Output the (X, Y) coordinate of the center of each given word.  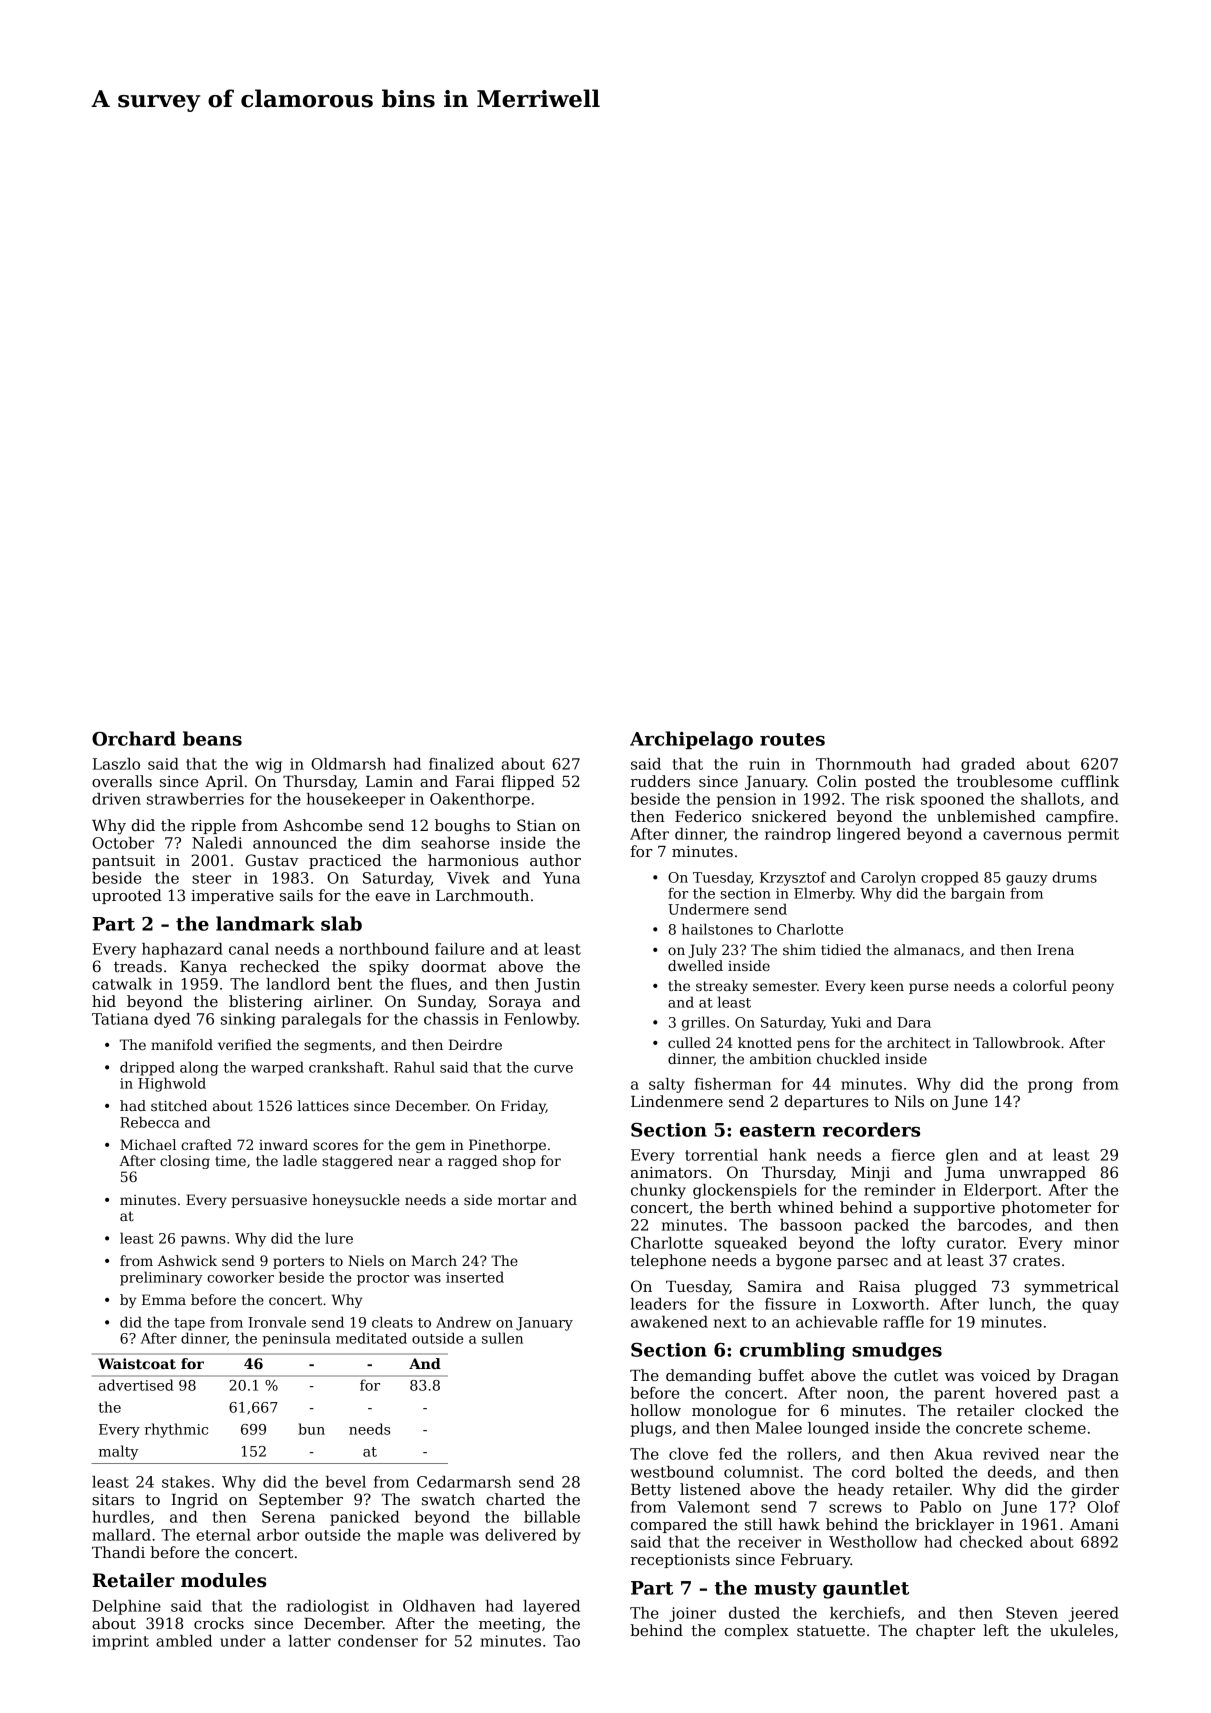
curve (553, 1069)
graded (988, 765)
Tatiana (120, 1019)
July (702, 951)
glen (962, 1156)
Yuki (846, 1022)
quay (1100, 1307)
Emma (164, 1299)
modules (223, 1580)
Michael (148, 1144)
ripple (213, 826)
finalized (461, 764)
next (730, 1322)
